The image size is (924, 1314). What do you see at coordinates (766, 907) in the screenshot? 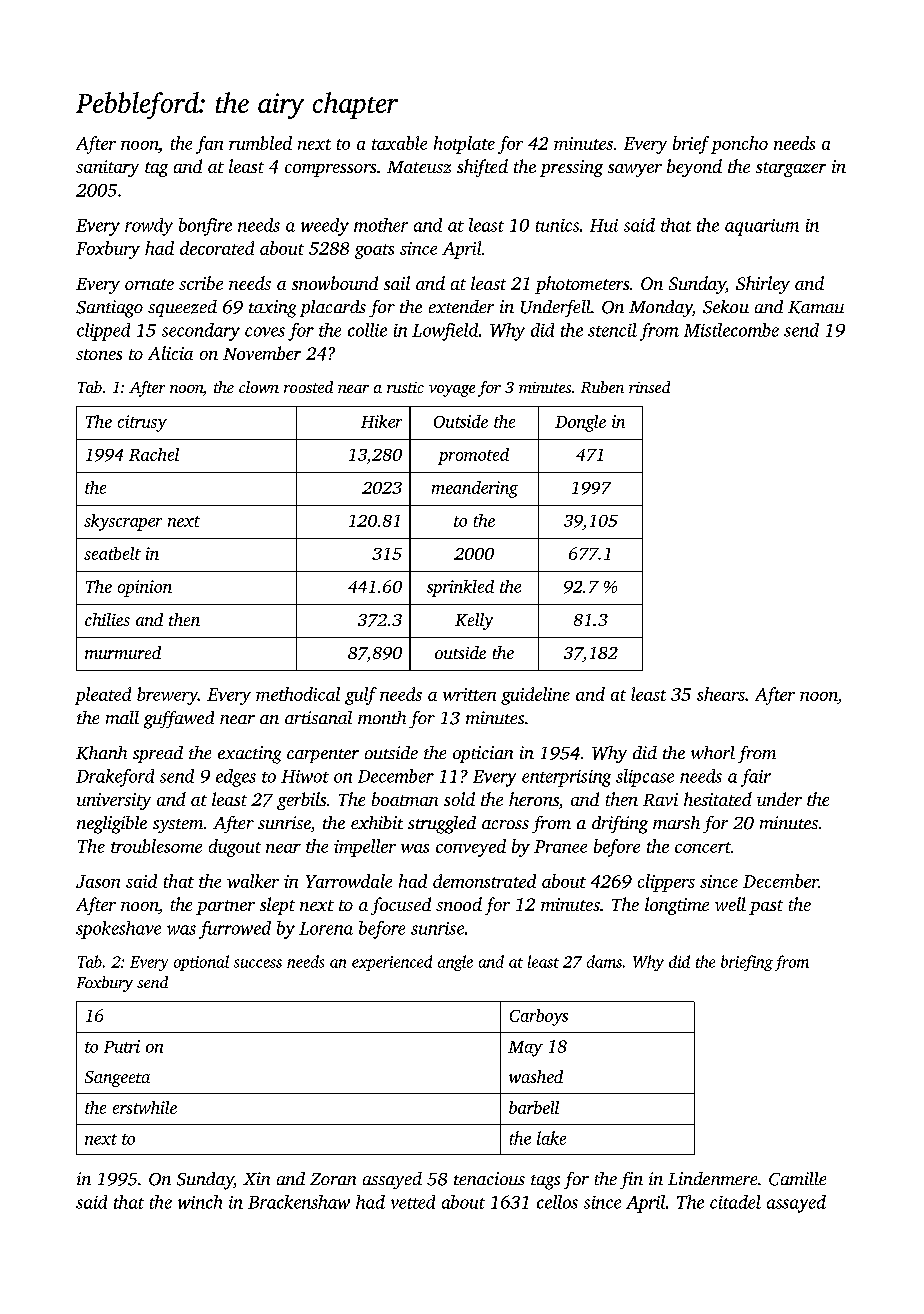
I see `past` at bounding box center [766, 907].
